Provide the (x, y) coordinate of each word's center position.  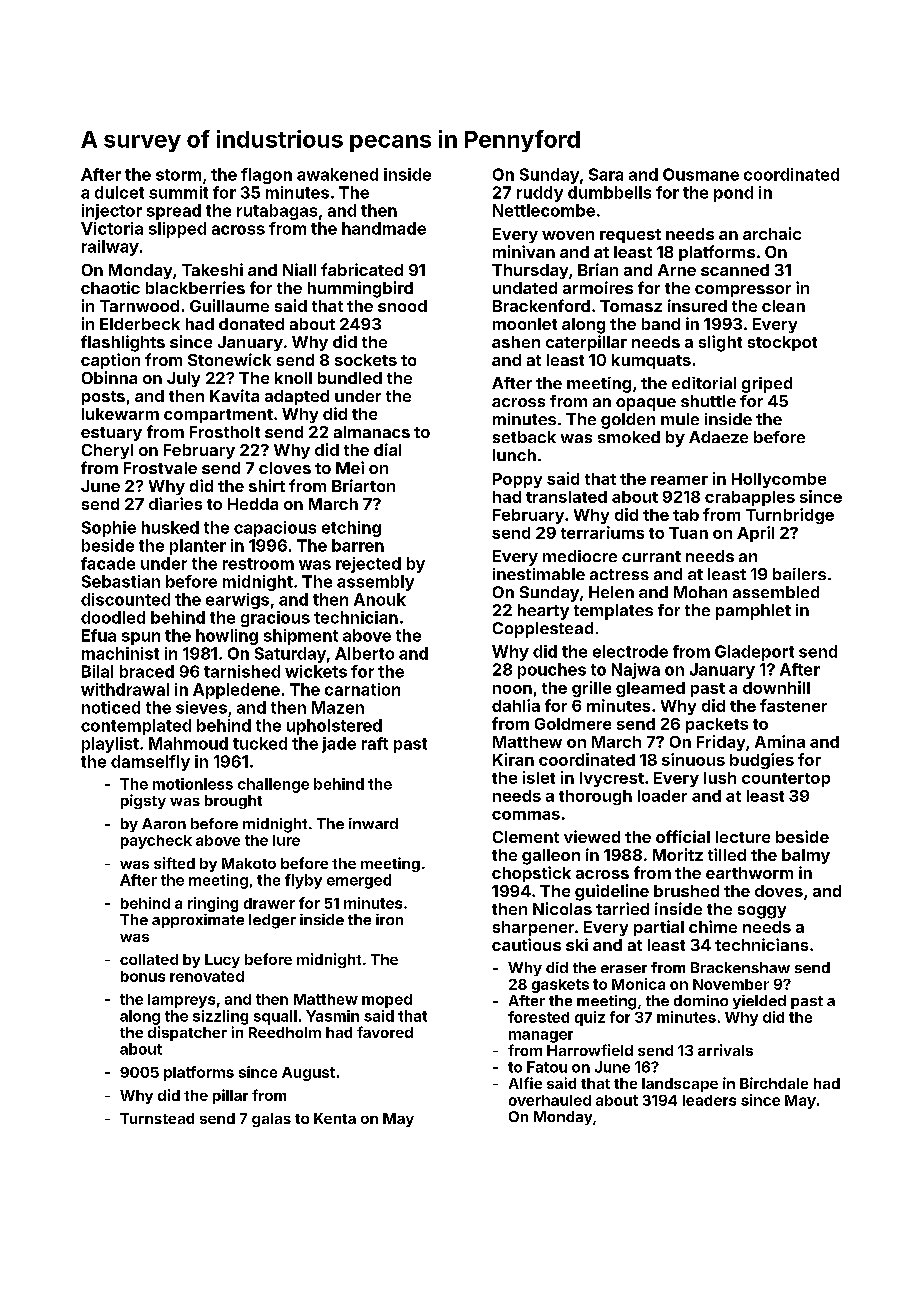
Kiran (513, 759)
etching (351, 529)
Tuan (688, 533)
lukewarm (120, 414)
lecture (743, 837)
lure (286, 840)
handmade (384, 228)
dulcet (119, 192)
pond (733, 194)
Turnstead (157, 1118)
